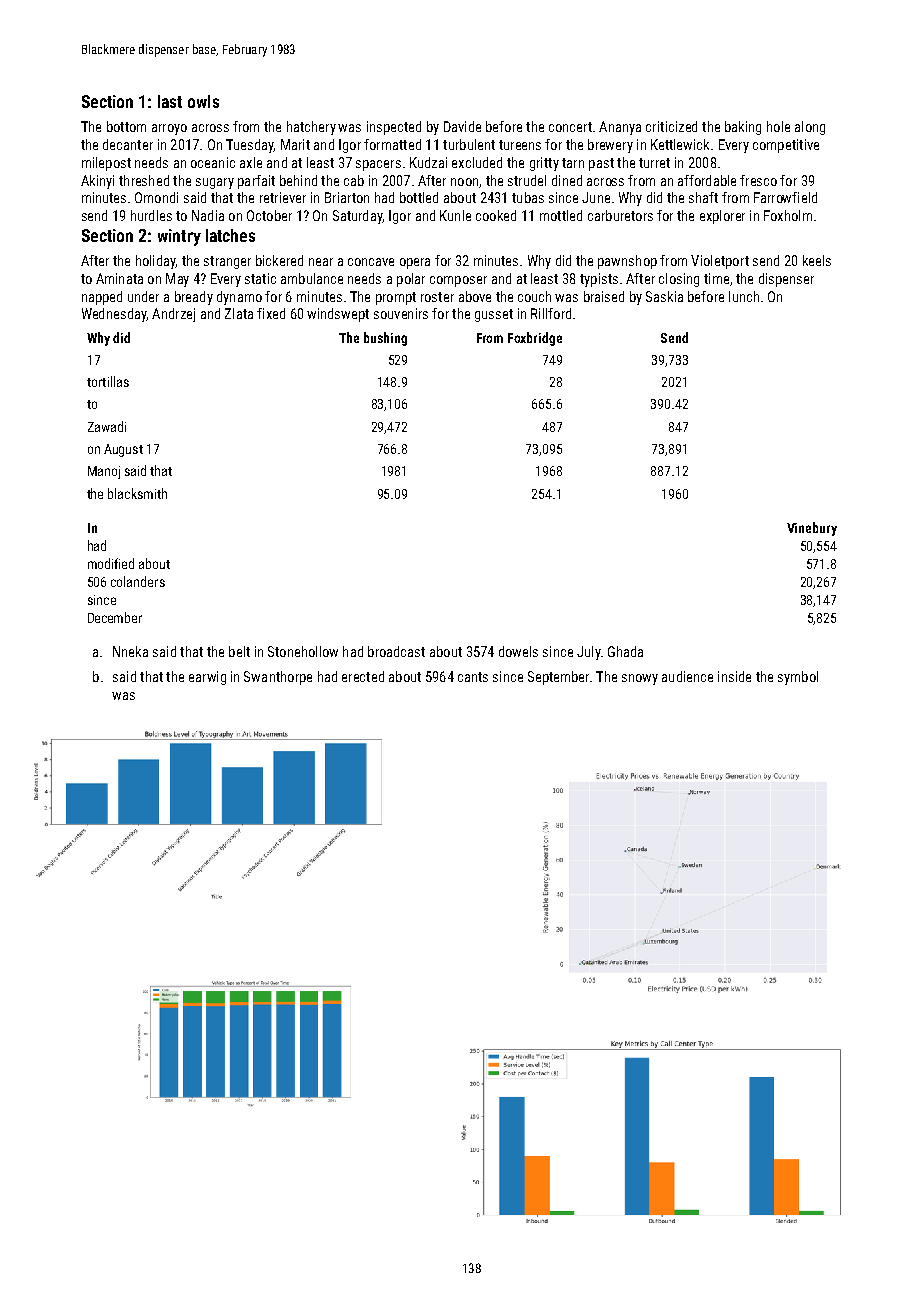 This image has height=1308, width=924. Describe the element at coordinates (207, 678) in the image. I see `earwig` at that location.
